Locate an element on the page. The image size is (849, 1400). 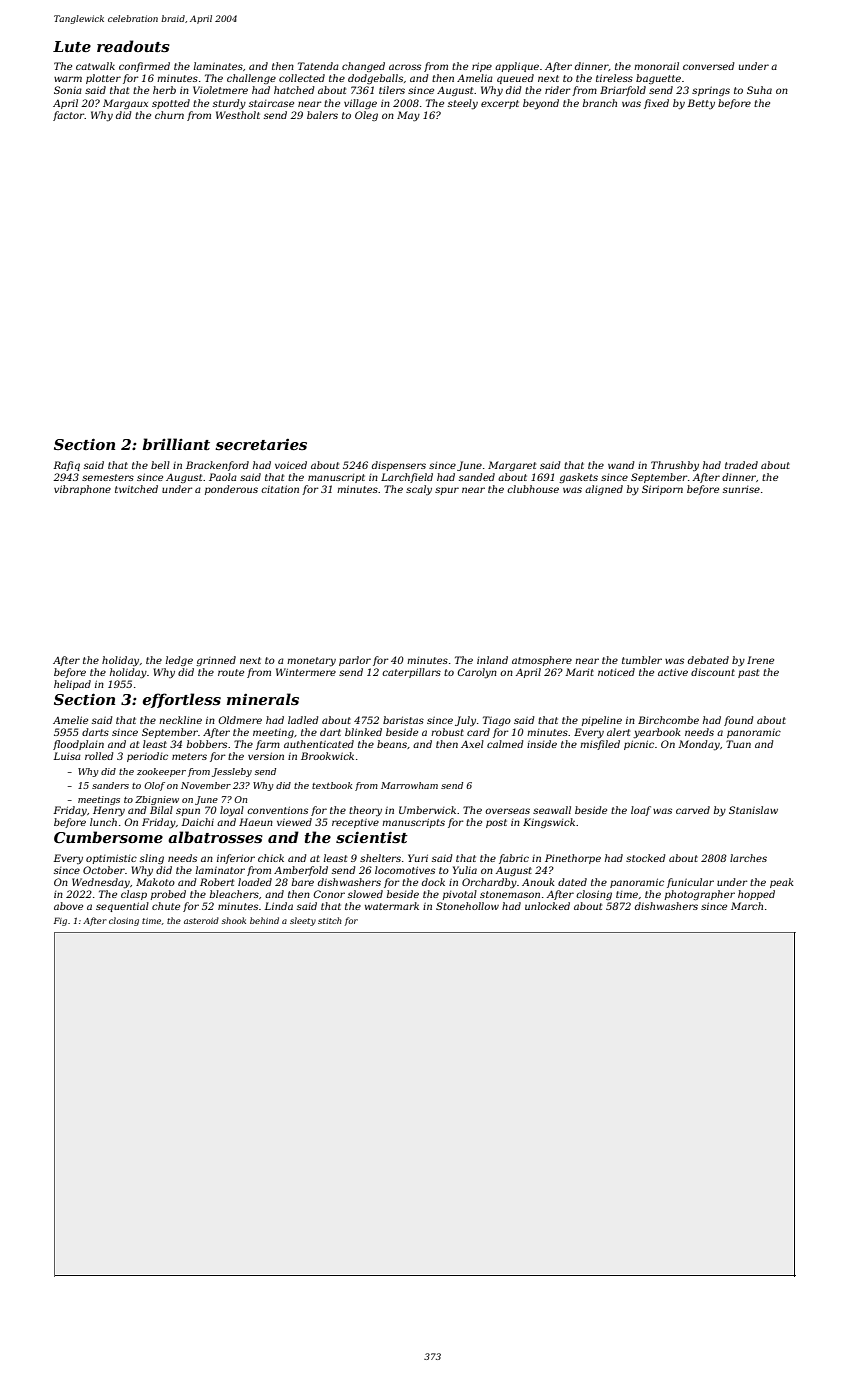
sunrise is located at coordinates (741, 489).
